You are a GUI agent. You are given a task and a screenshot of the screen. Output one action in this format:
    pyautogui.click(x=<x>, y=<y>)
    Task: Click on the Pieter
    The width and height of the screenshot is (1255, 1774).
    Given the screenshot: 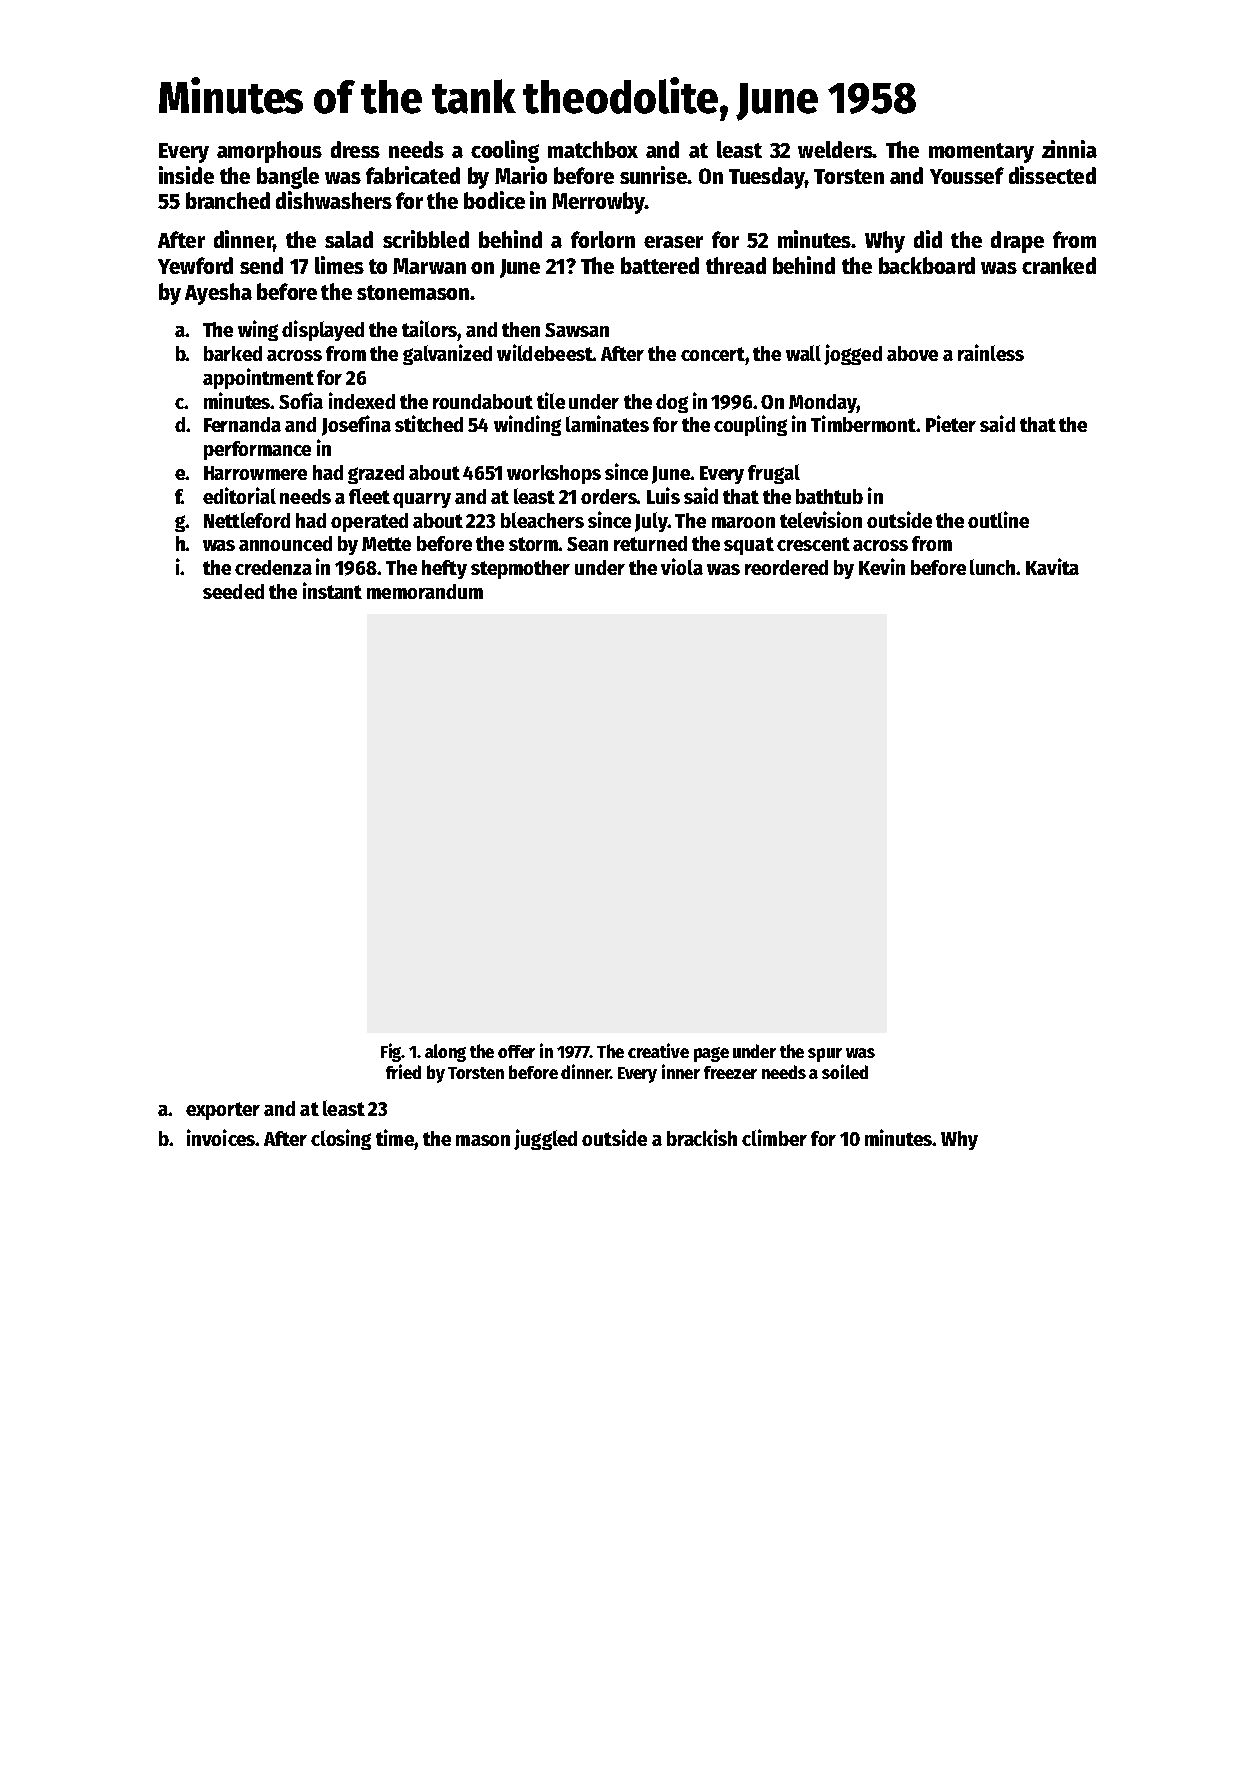 What is the action you would take?
    pyautogui.click(x=951, y=423)
